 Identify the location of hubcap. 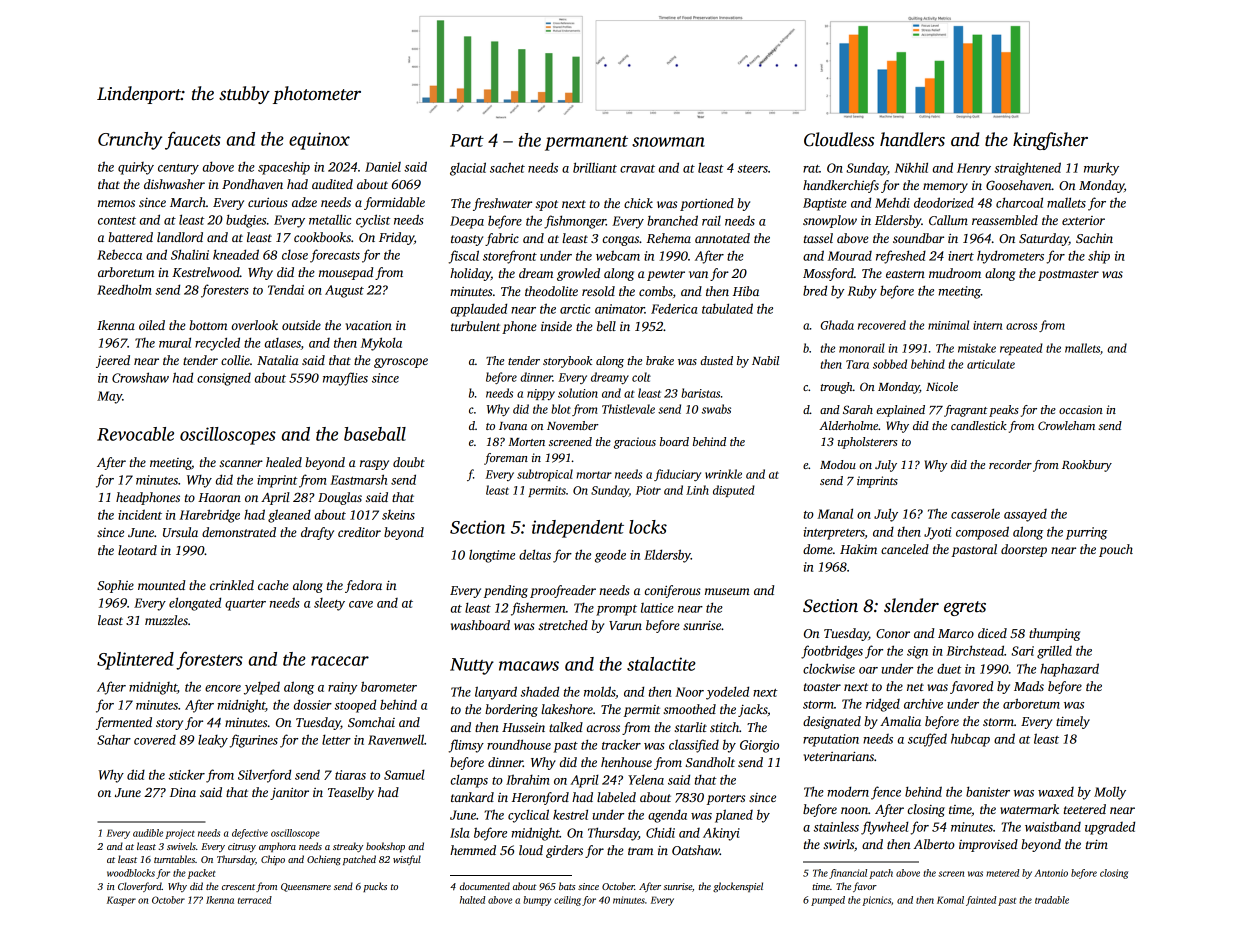
(970, 740).
